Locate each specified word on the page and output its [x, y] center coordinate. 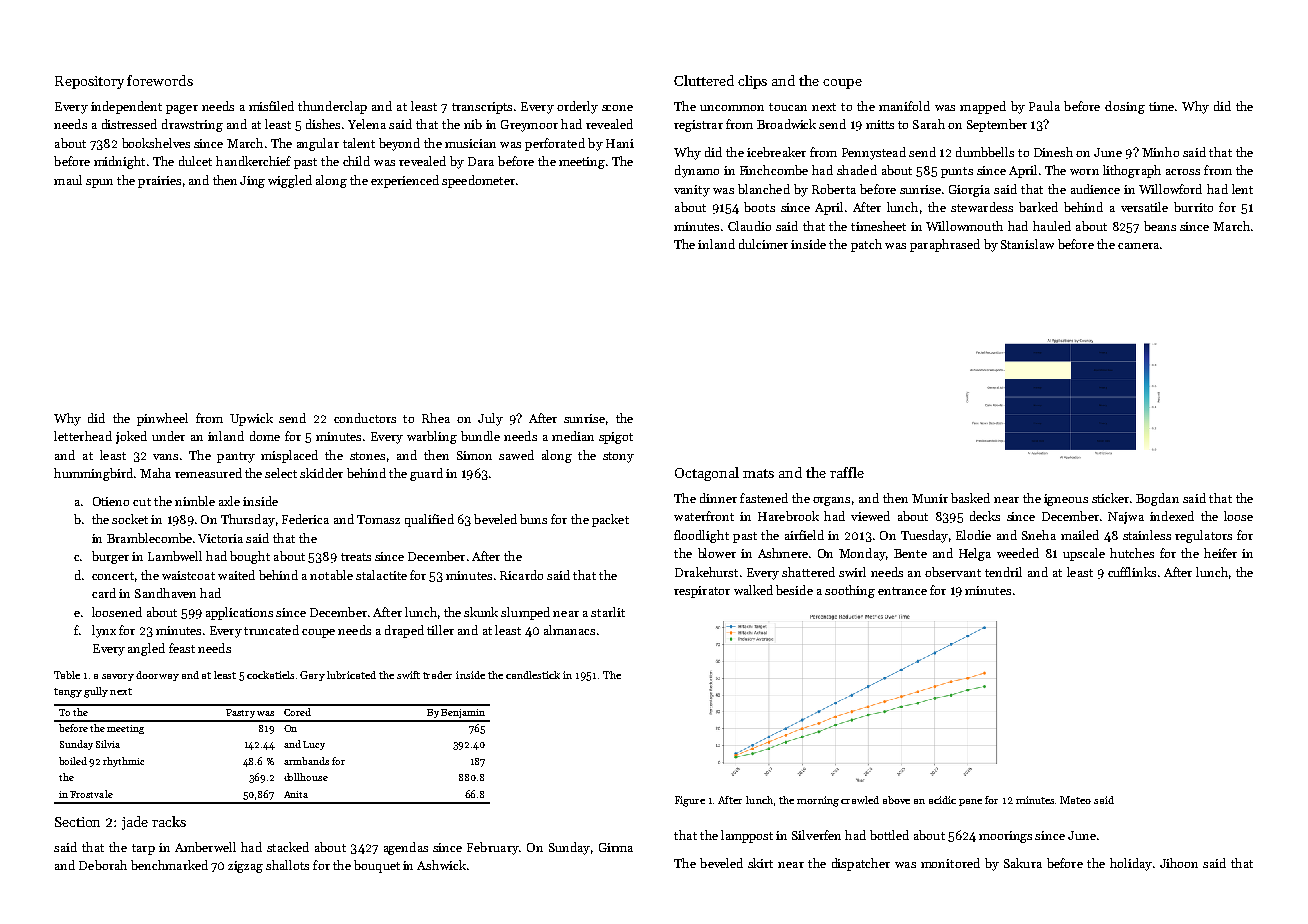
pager [182, 109]
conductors [365, 418]
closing [1125, 107]
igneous [1066, 500]
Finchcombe [774, 170]
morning [818, 801]
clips [752, 82]
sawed [516, 455]
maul [68, 180]
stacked [288, 847]
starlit [608, 612]
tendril [1003, 572]
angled [146, 649]
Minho [1160, 152]
